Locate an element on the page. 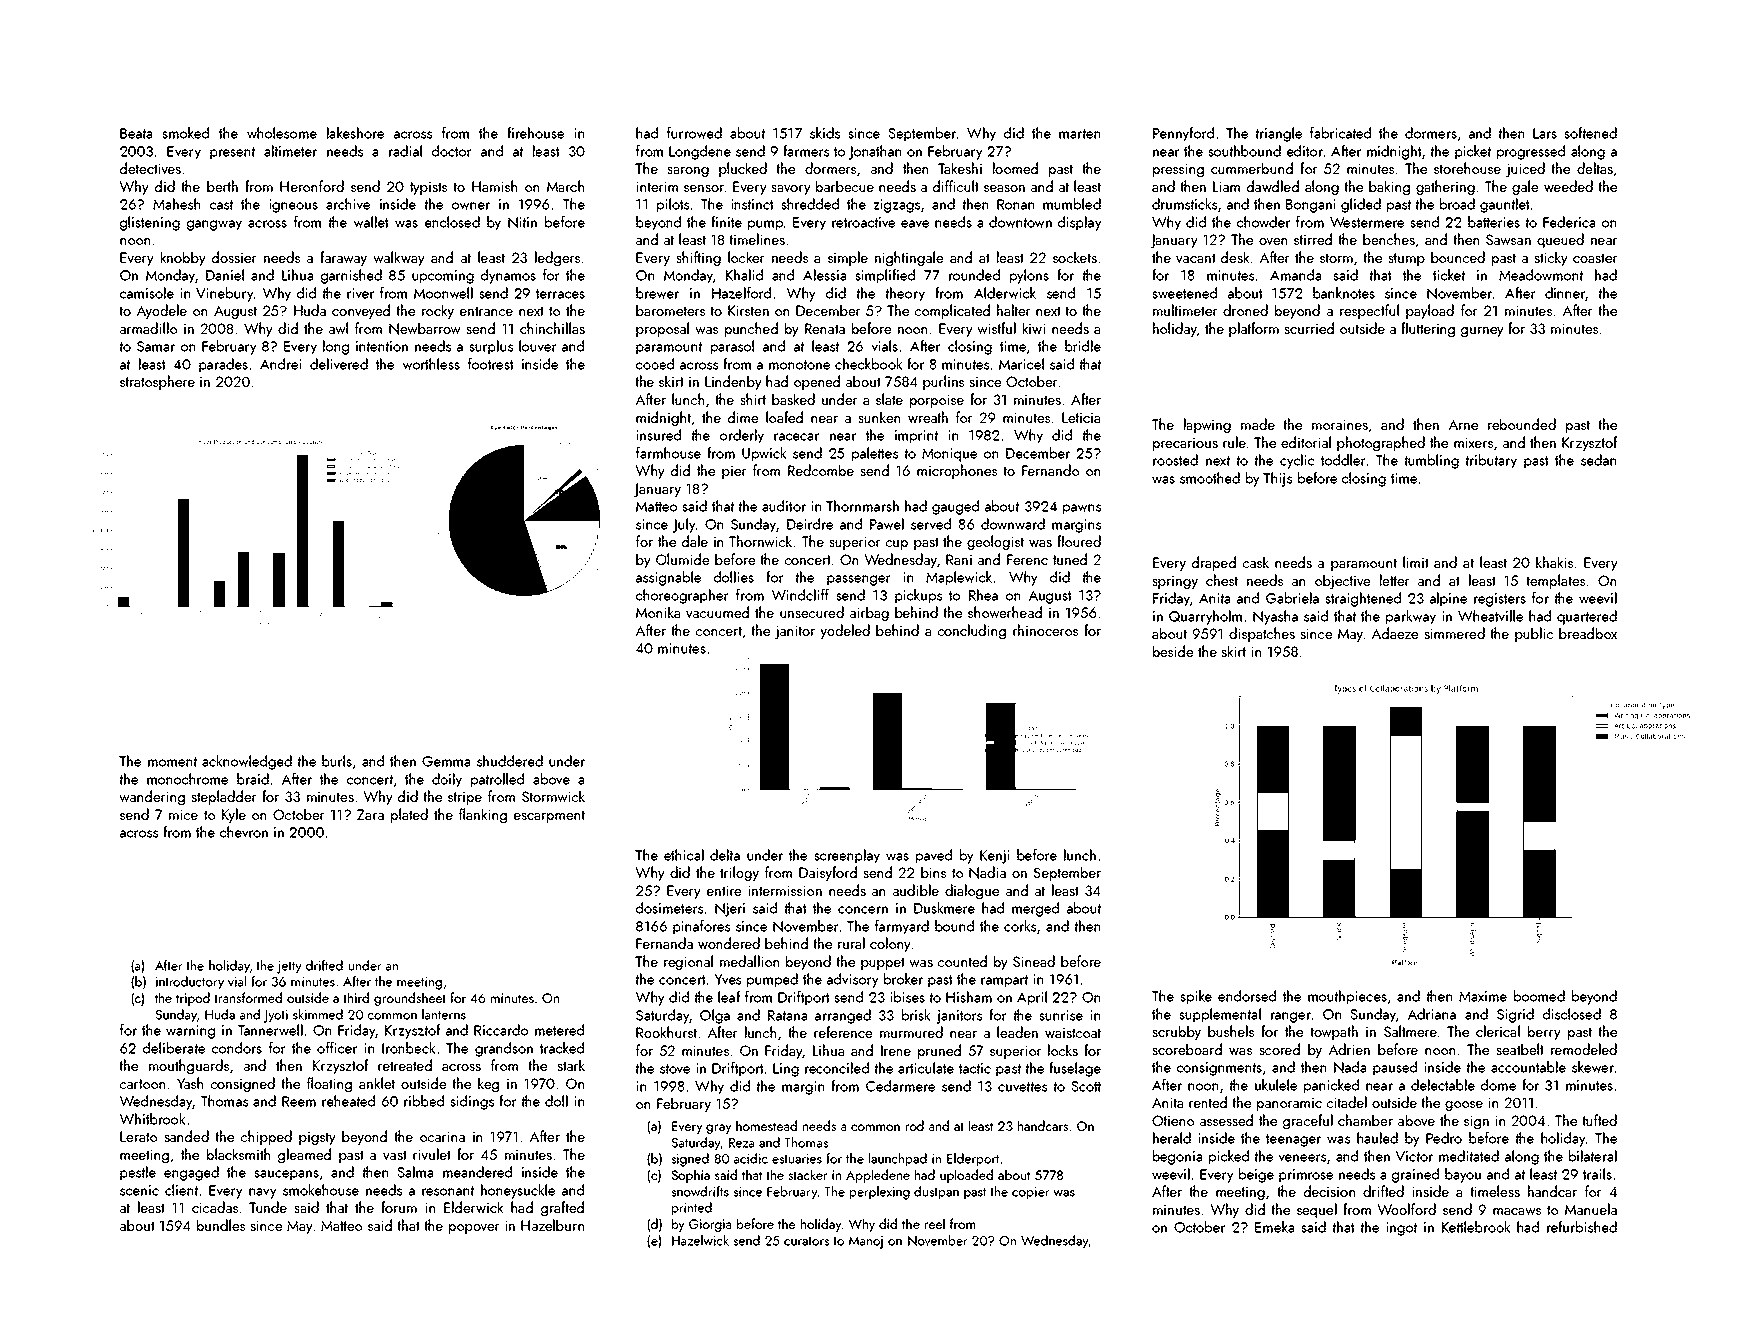 This page has height=1342, width=1737. wandering is located at coordinates (152, 797).
